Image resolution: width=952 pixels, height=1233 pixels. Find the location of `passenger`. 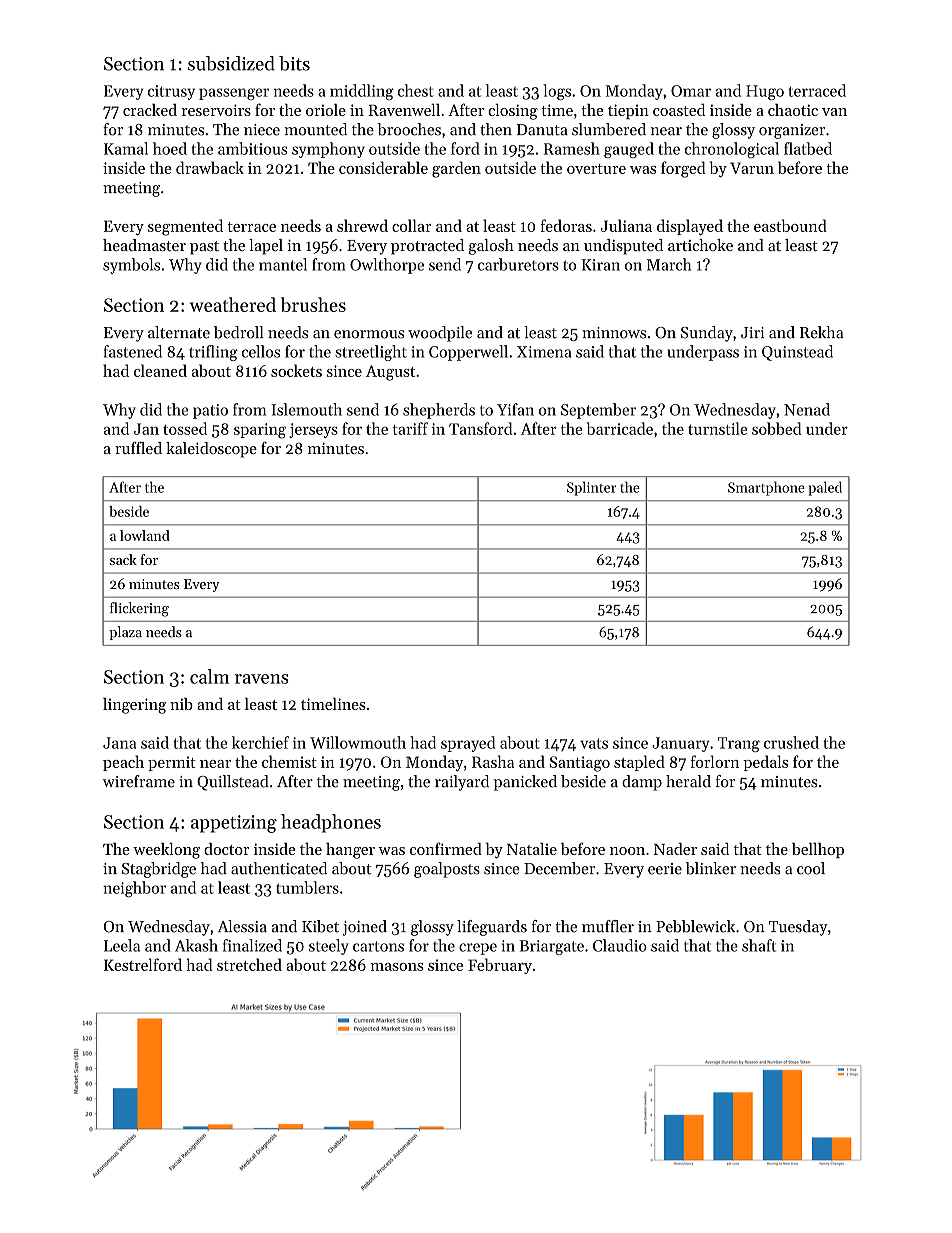

passenger is located at coordinates (234, 94).
